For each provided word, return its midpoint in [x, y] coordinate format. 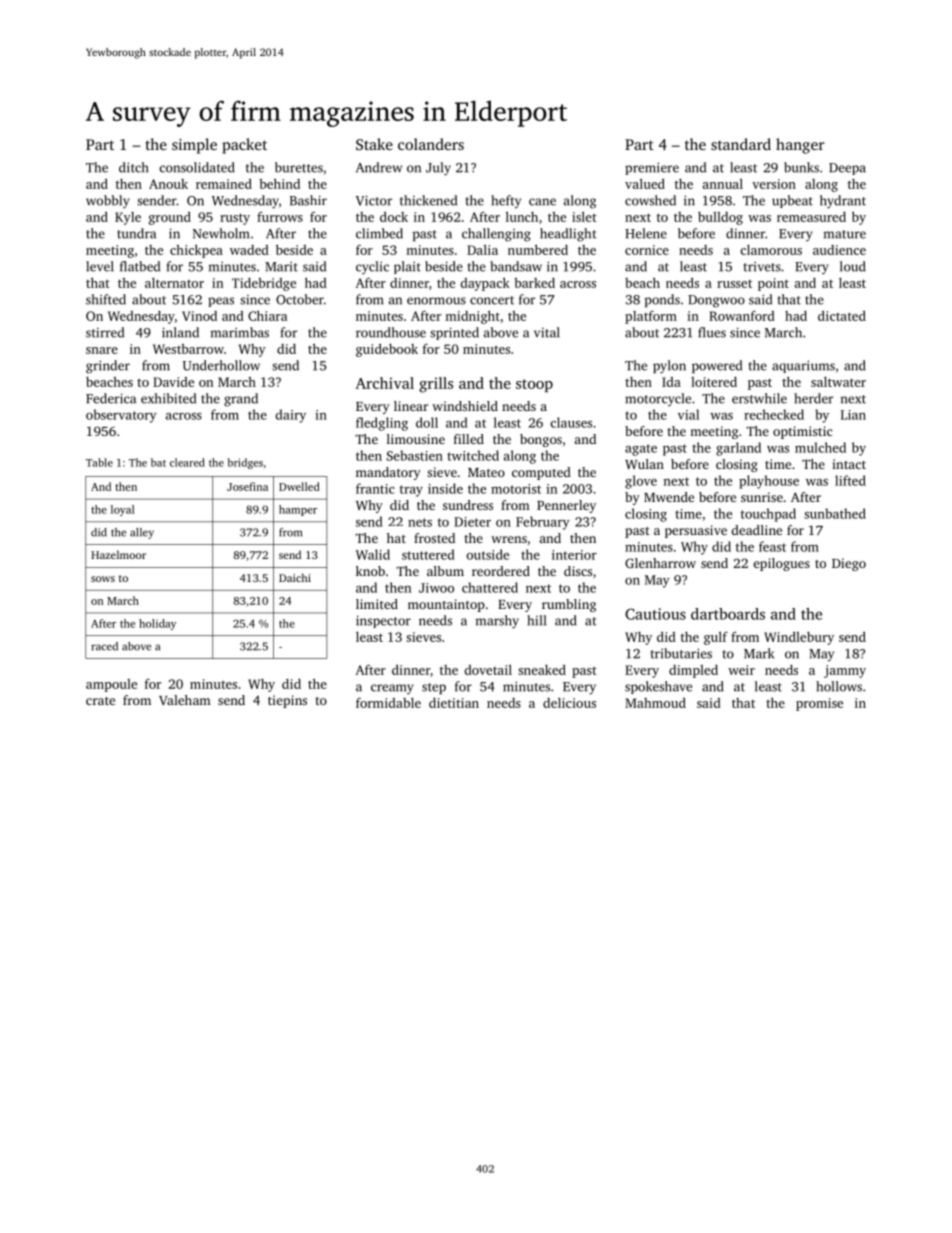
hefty [506, 202]
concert [492, 300]
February [543, 523]
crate [100, 701]
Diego [849, 564]
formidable [388, 702]
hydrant [843, 202]
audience [839, 250]
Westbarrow [188, 349]
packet [244, 146]
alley [142, 533]
